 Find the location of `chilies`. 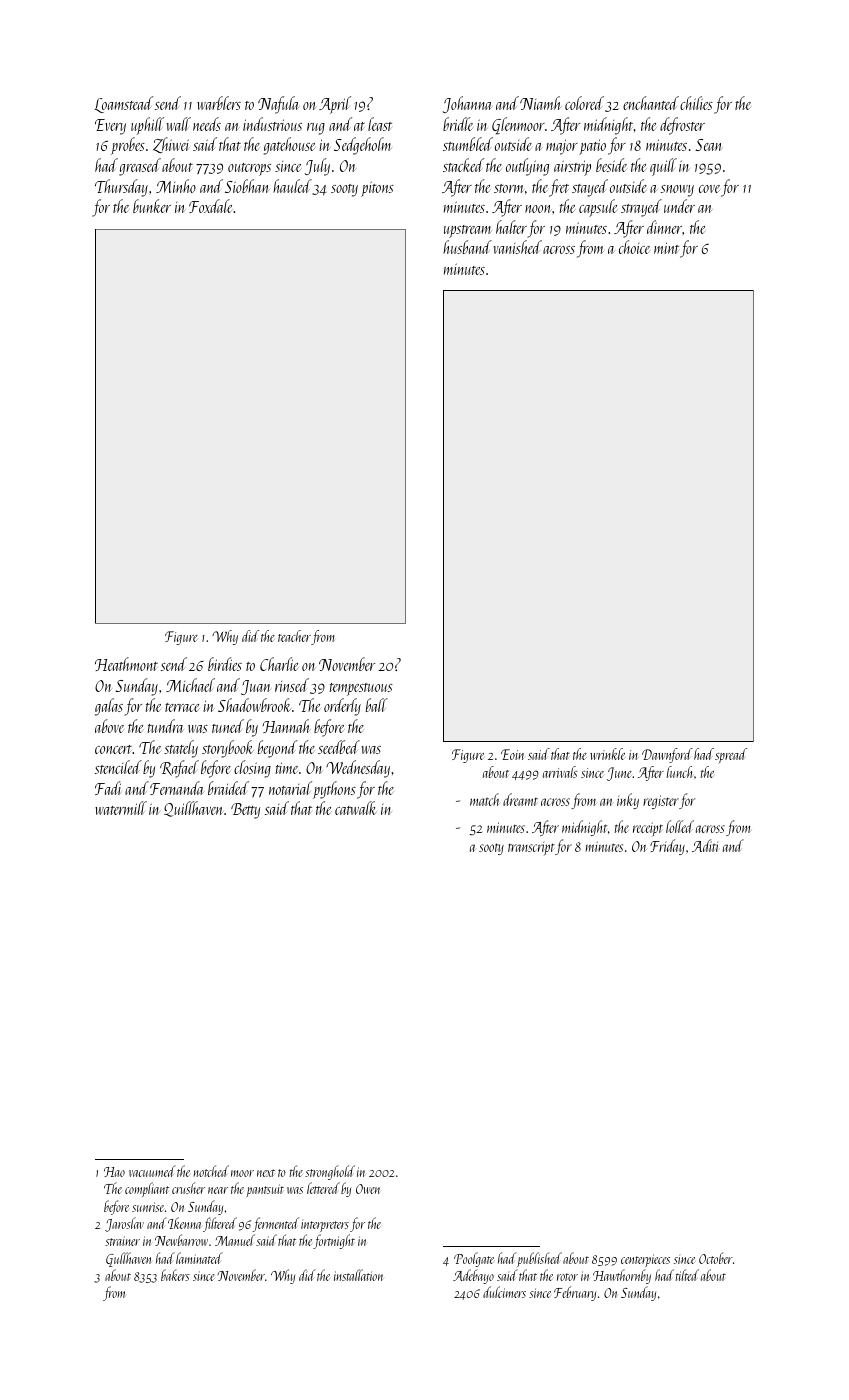

chilies is located at coordinates (696, 103).
